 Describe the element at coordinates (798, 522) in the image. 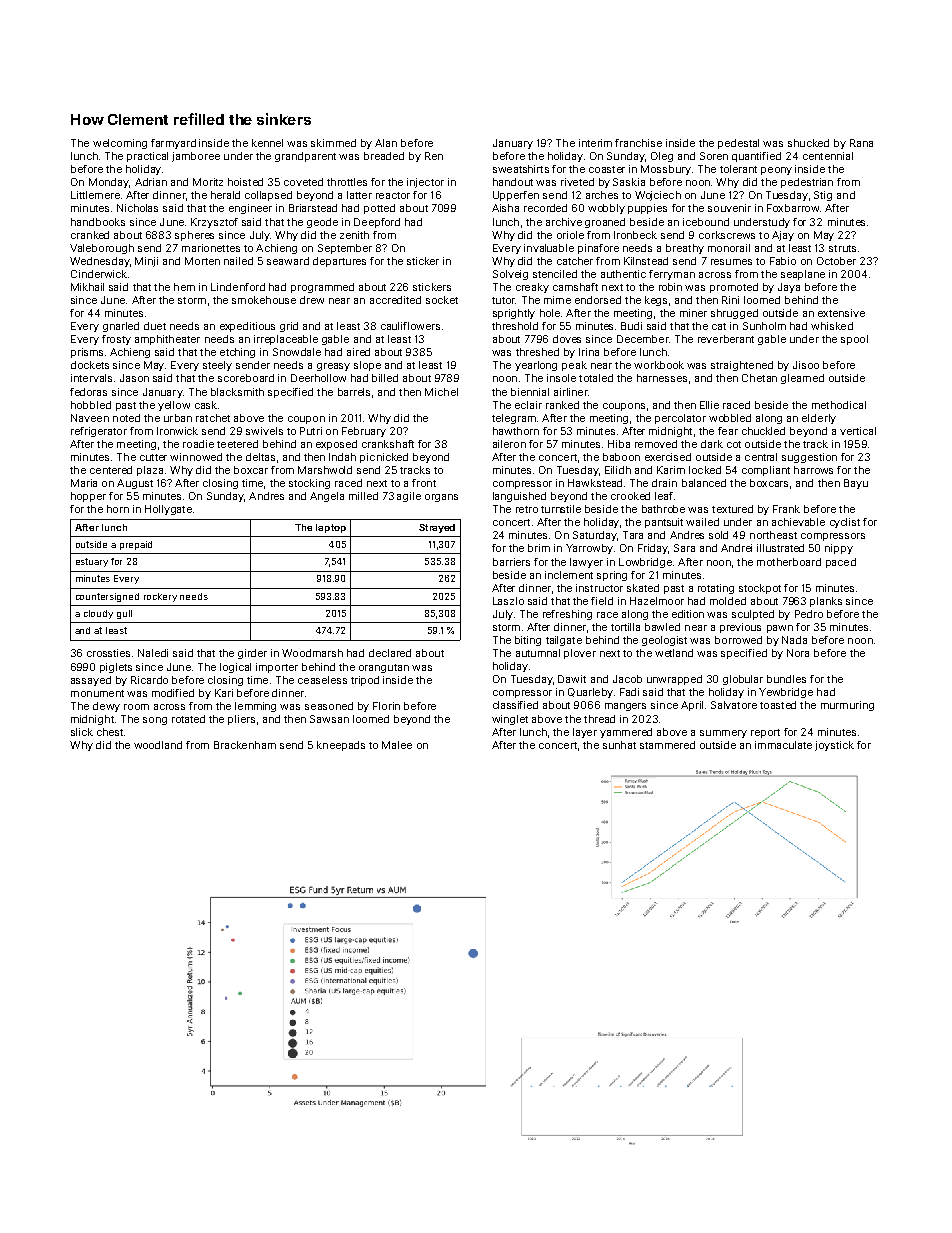

I see `achievable` at that location.
